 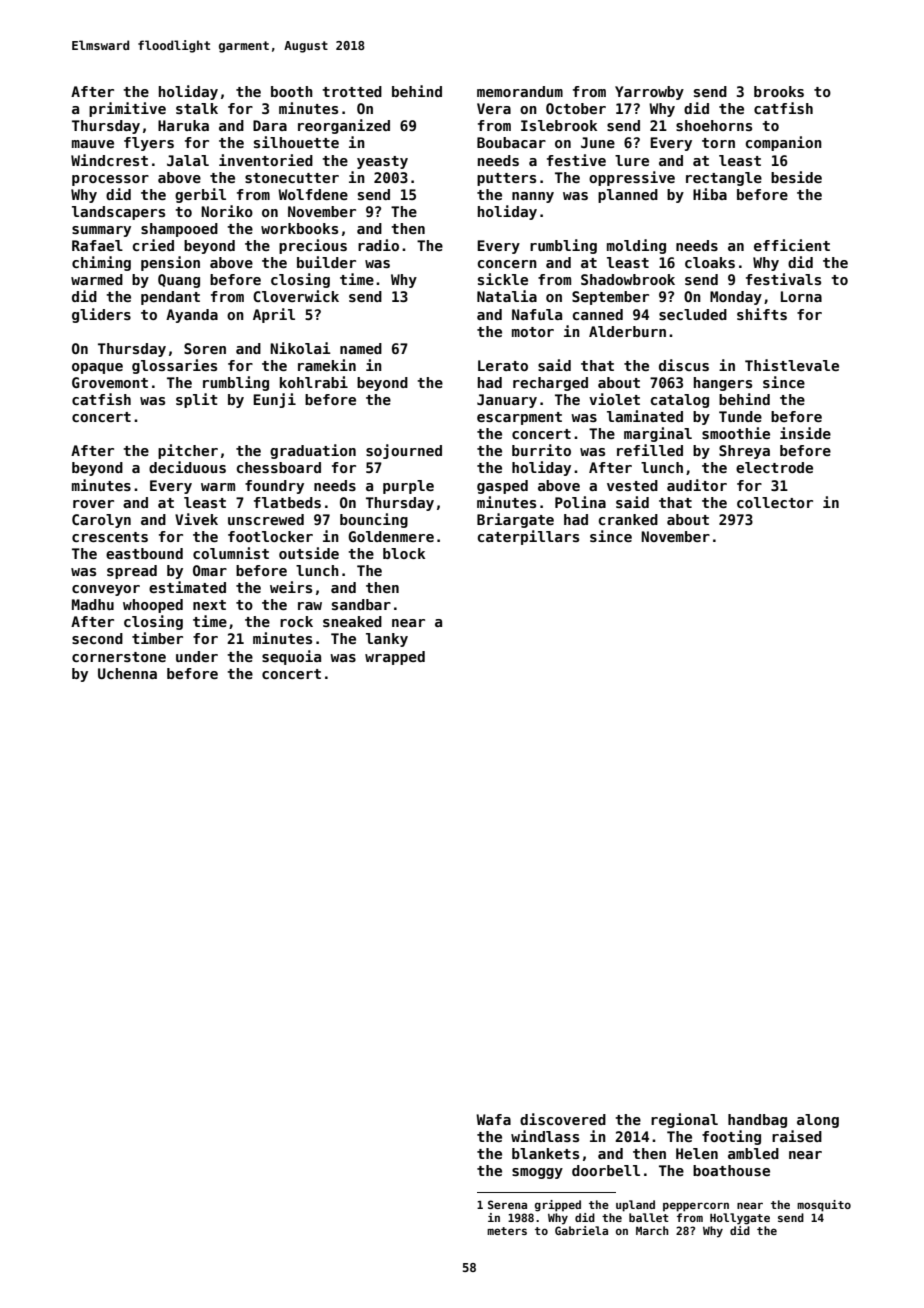 What do you see at coordinates (209, 605) in the document?
I see `next` at bounding box center [209, 605].
